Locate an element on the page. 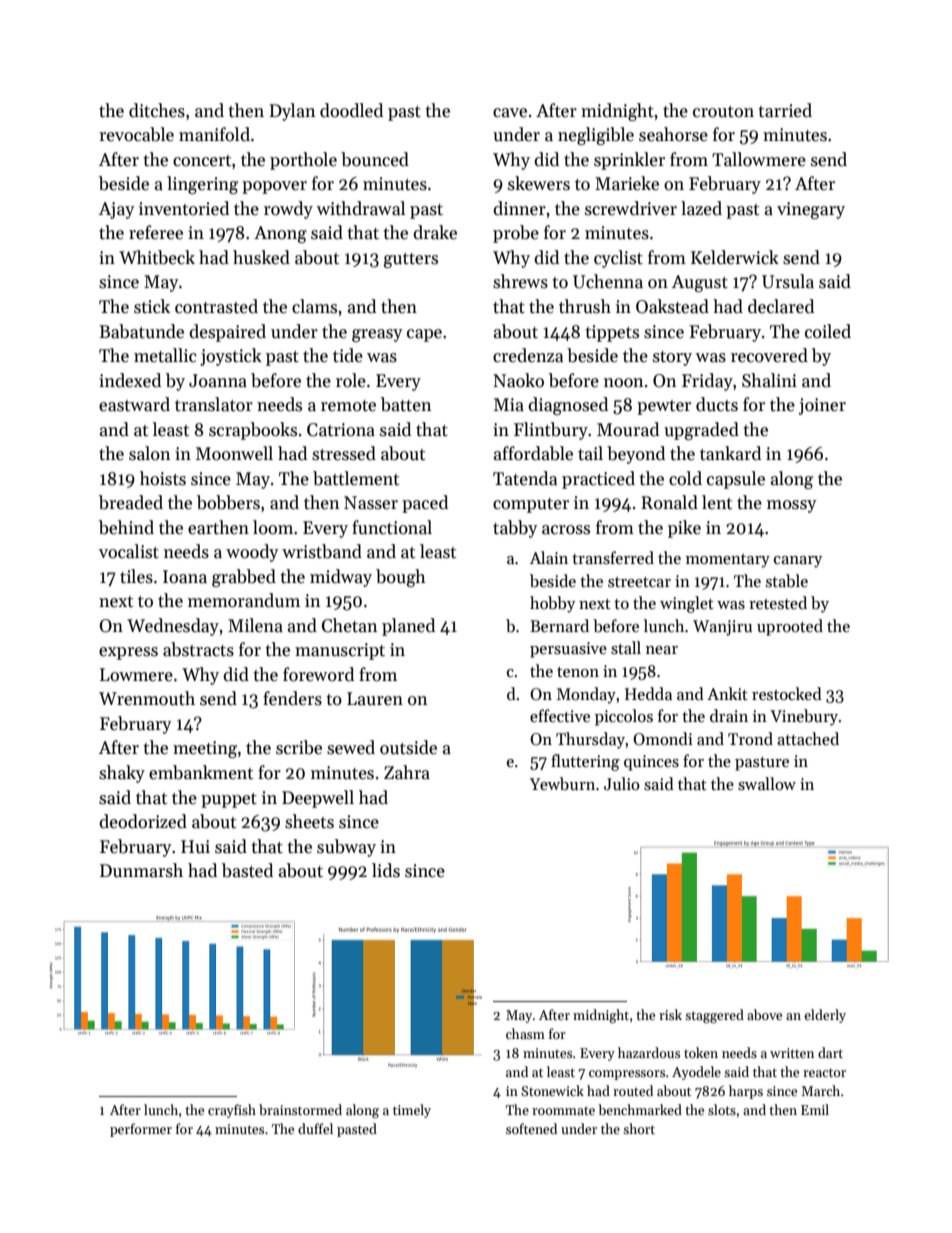 This page has height=1233, width=952. Yewburn is located at coordinates (562, 783).
